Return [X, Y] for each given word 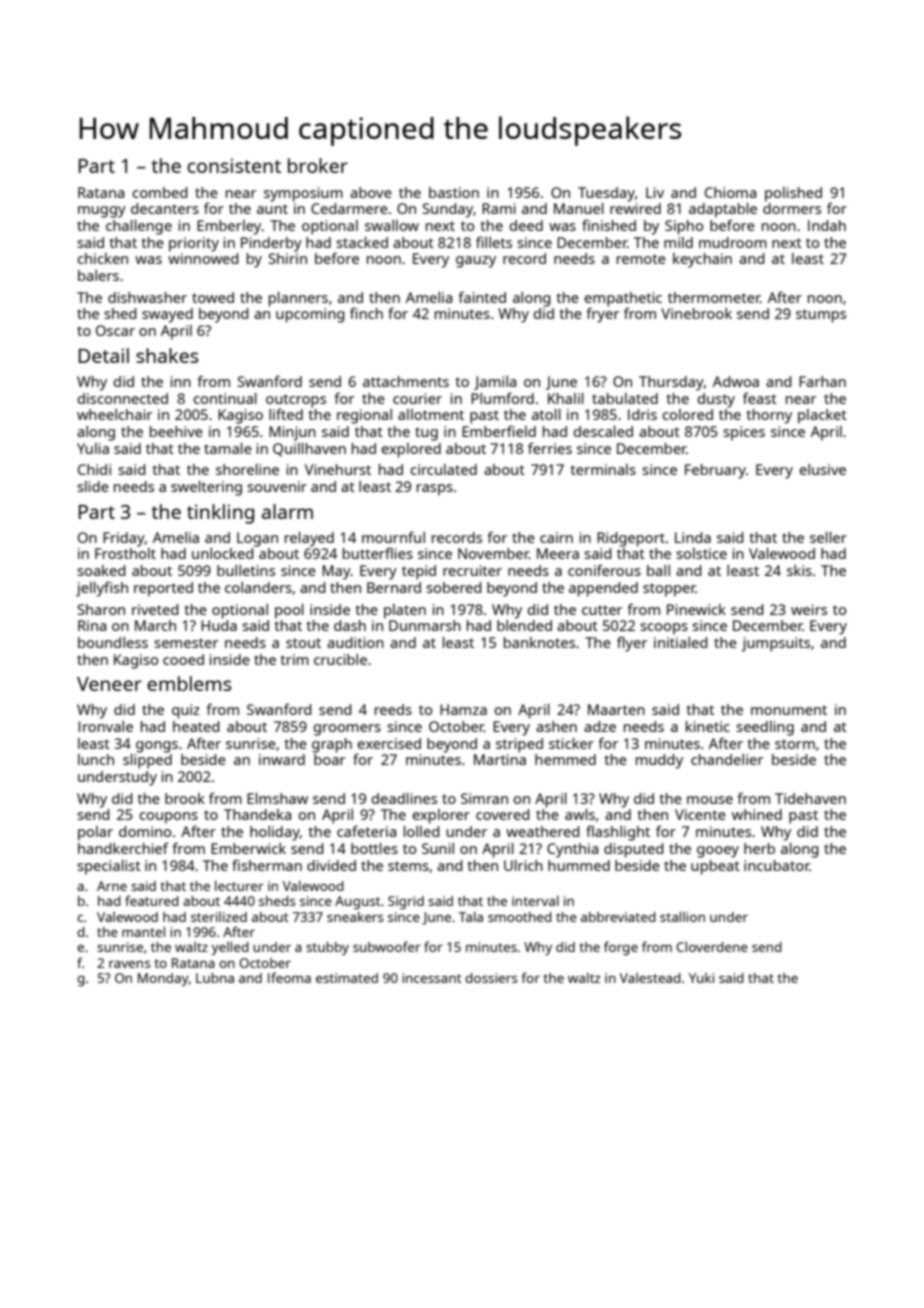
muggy [102, 212]
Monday [163, 979]
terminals [603, 469]
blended [524, 625]
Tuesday [606, 194]
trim [294, 659]
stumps [821, 316]
